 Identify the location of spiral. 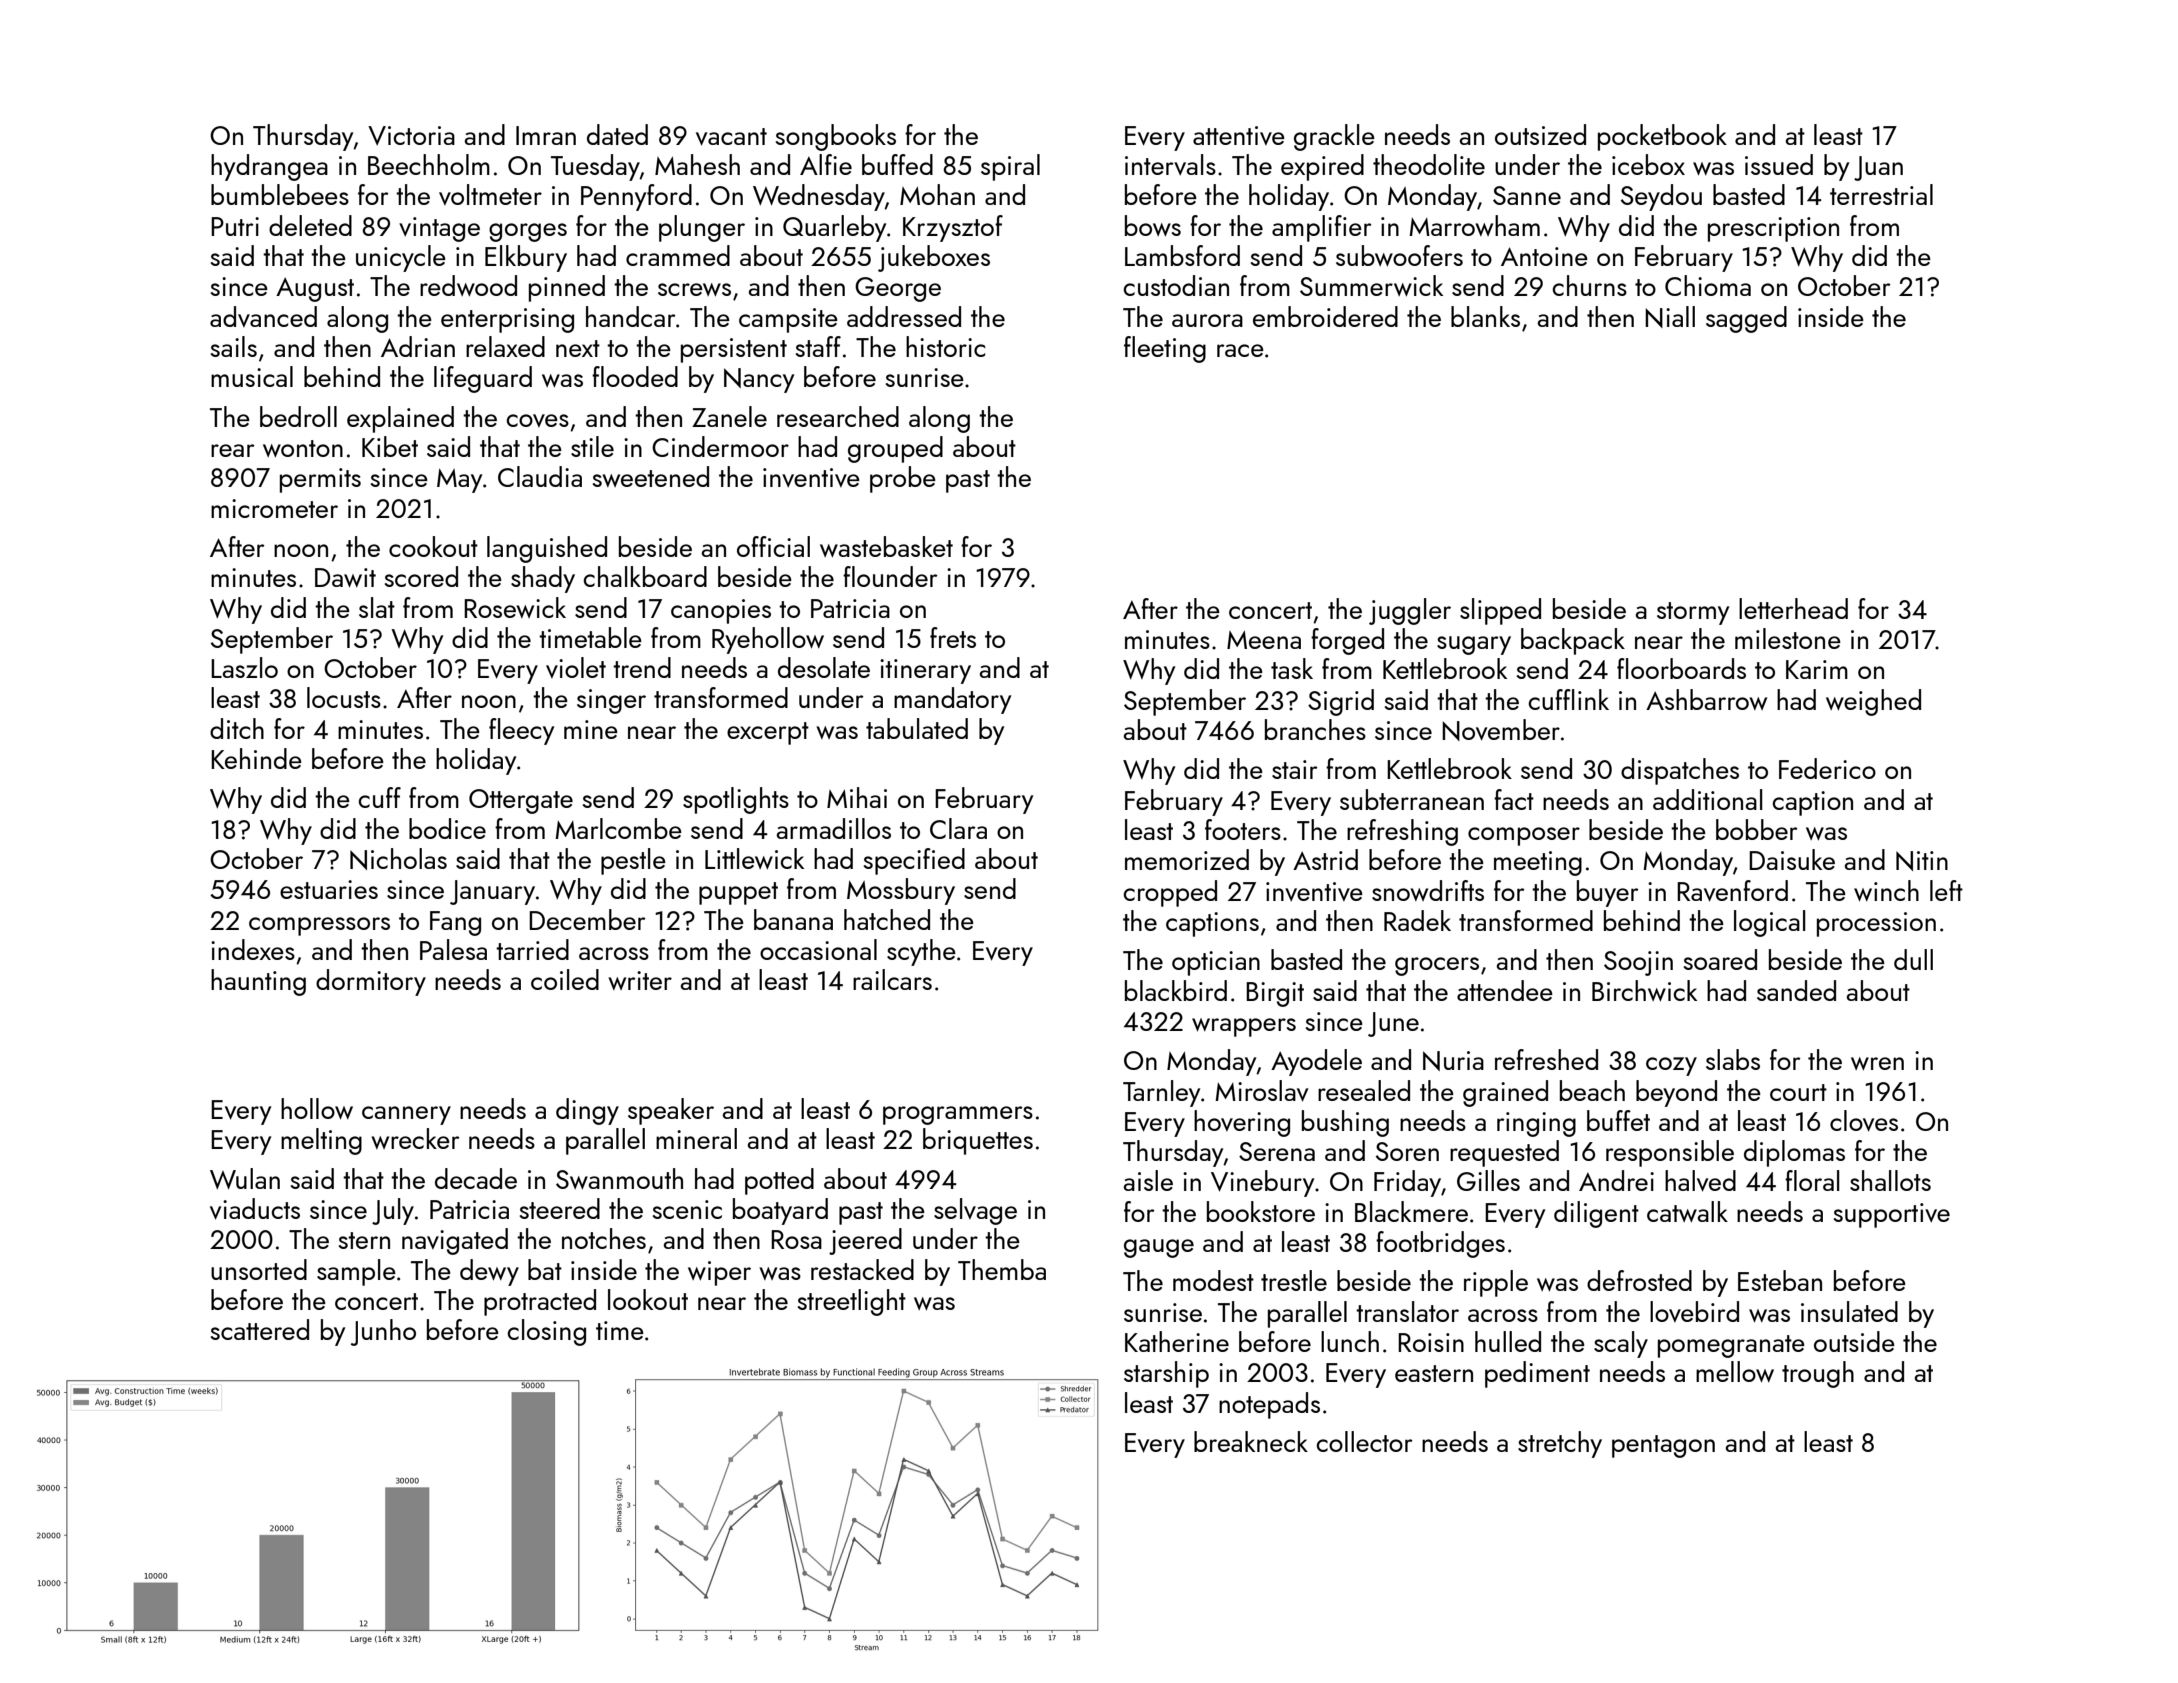
(1010, 167).
